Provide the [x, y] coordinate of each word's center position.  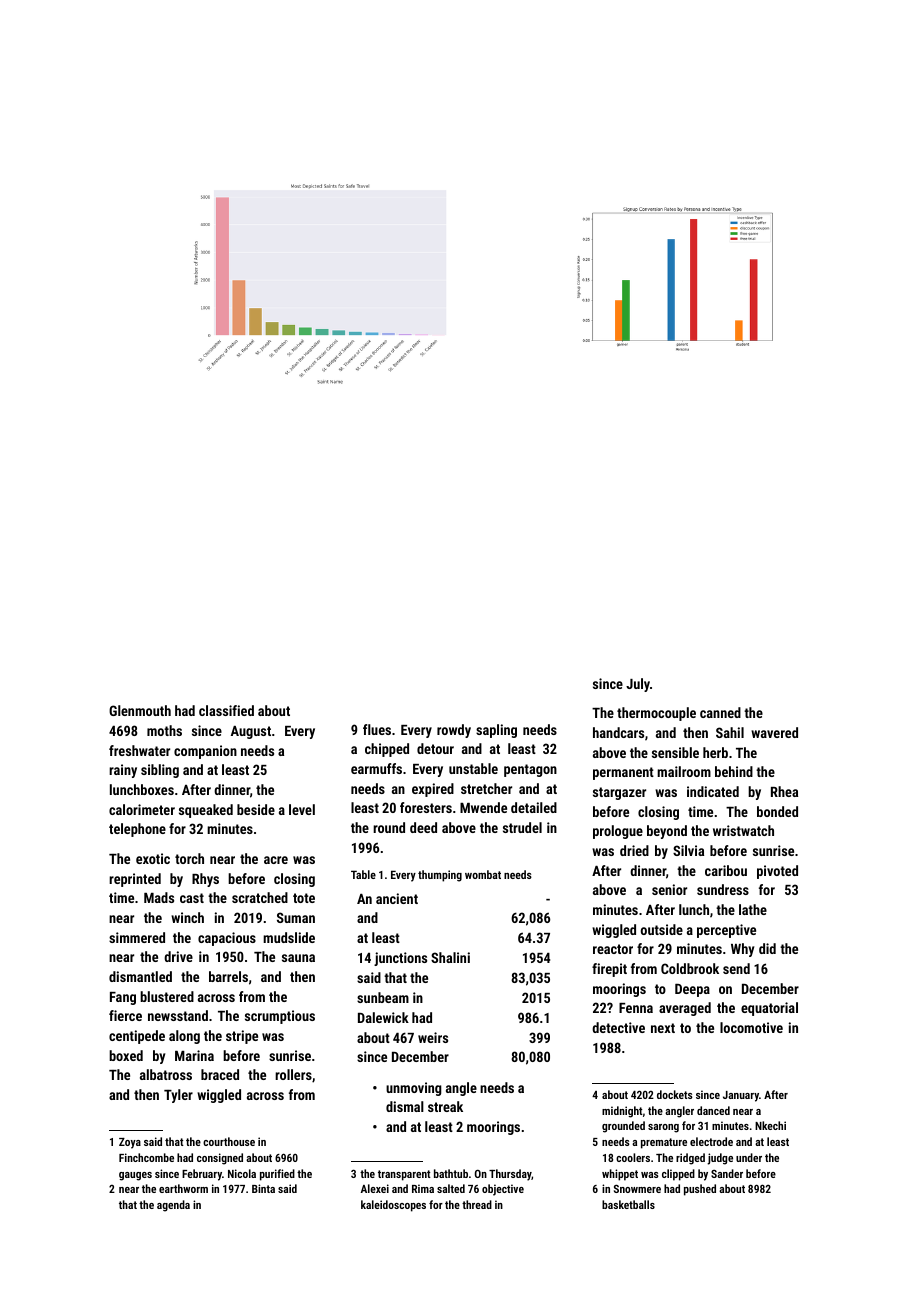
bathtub [451, 1173]
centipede [137, 1037]
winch [187, 917]
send [736, 968]
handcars [618, 732]
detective [618, 1027]
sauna [298, 958]
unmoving [414, 1089]
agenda [173, 1206]
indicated [713, 791]
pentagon [530, 770]
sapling [496, 731]
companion [205, 752]
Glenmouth [140, 710]
